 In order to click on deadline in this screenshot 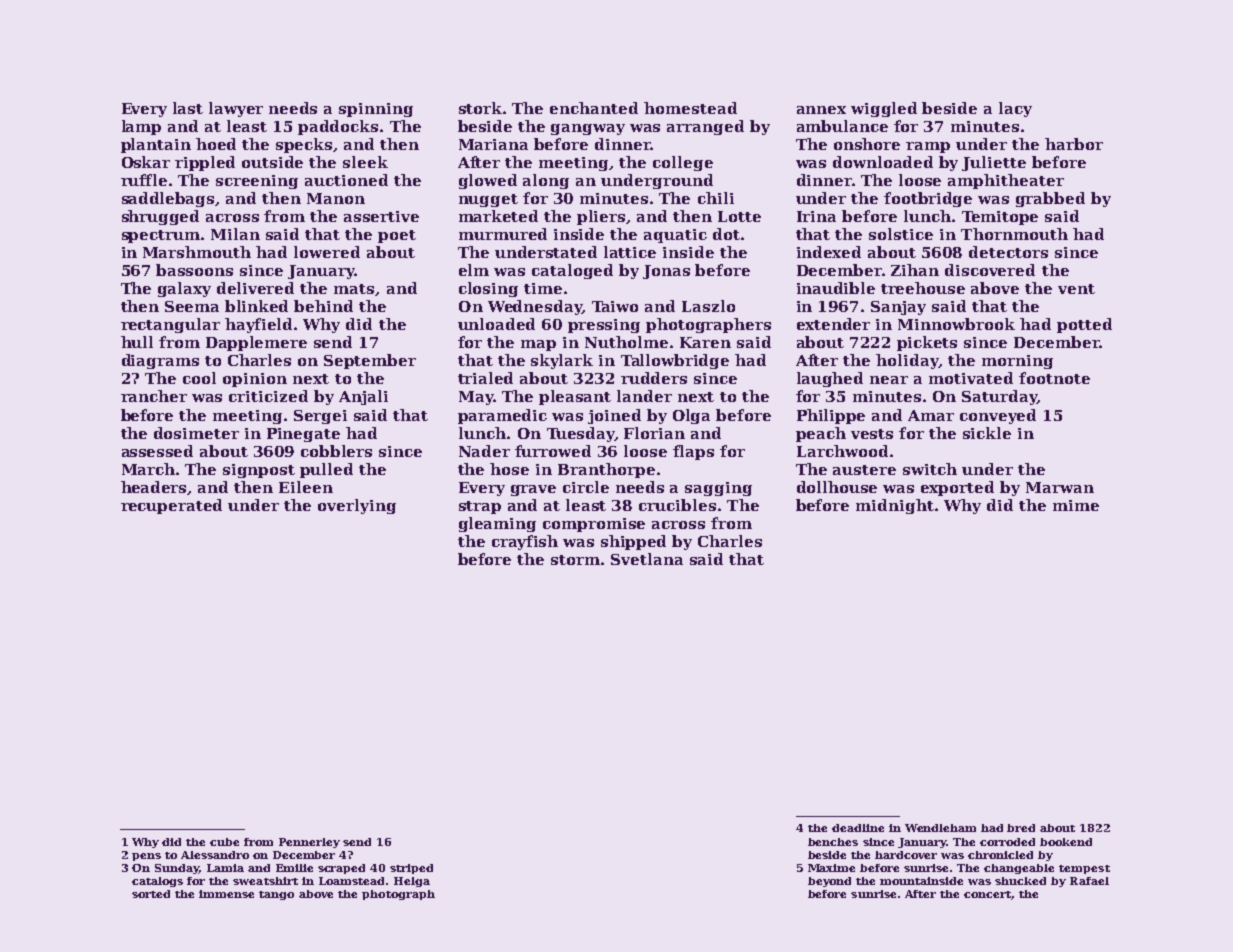, I will do `click(858, 828)`.
